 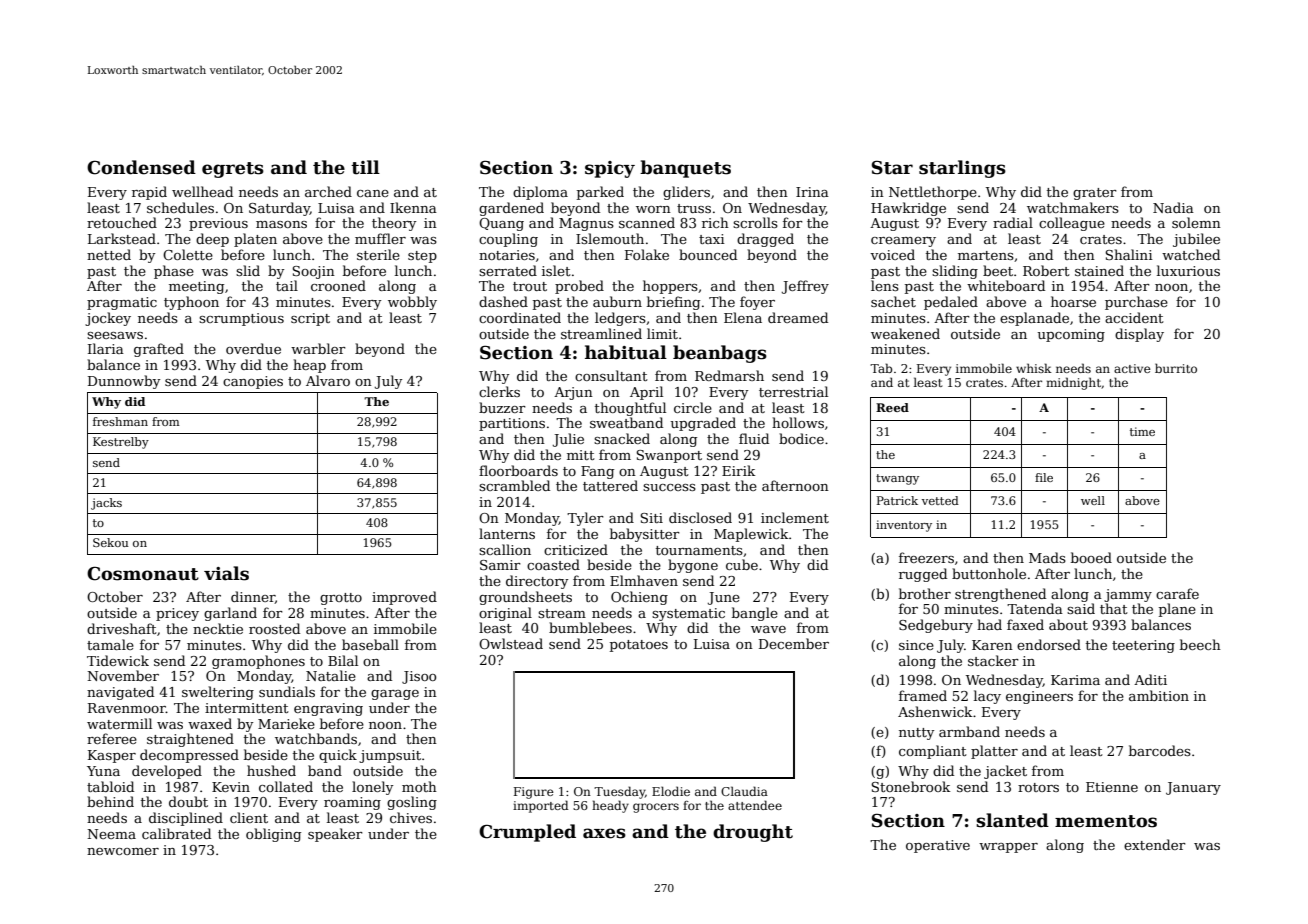 I want to click on midnight, so click(x=1073, y=383).
